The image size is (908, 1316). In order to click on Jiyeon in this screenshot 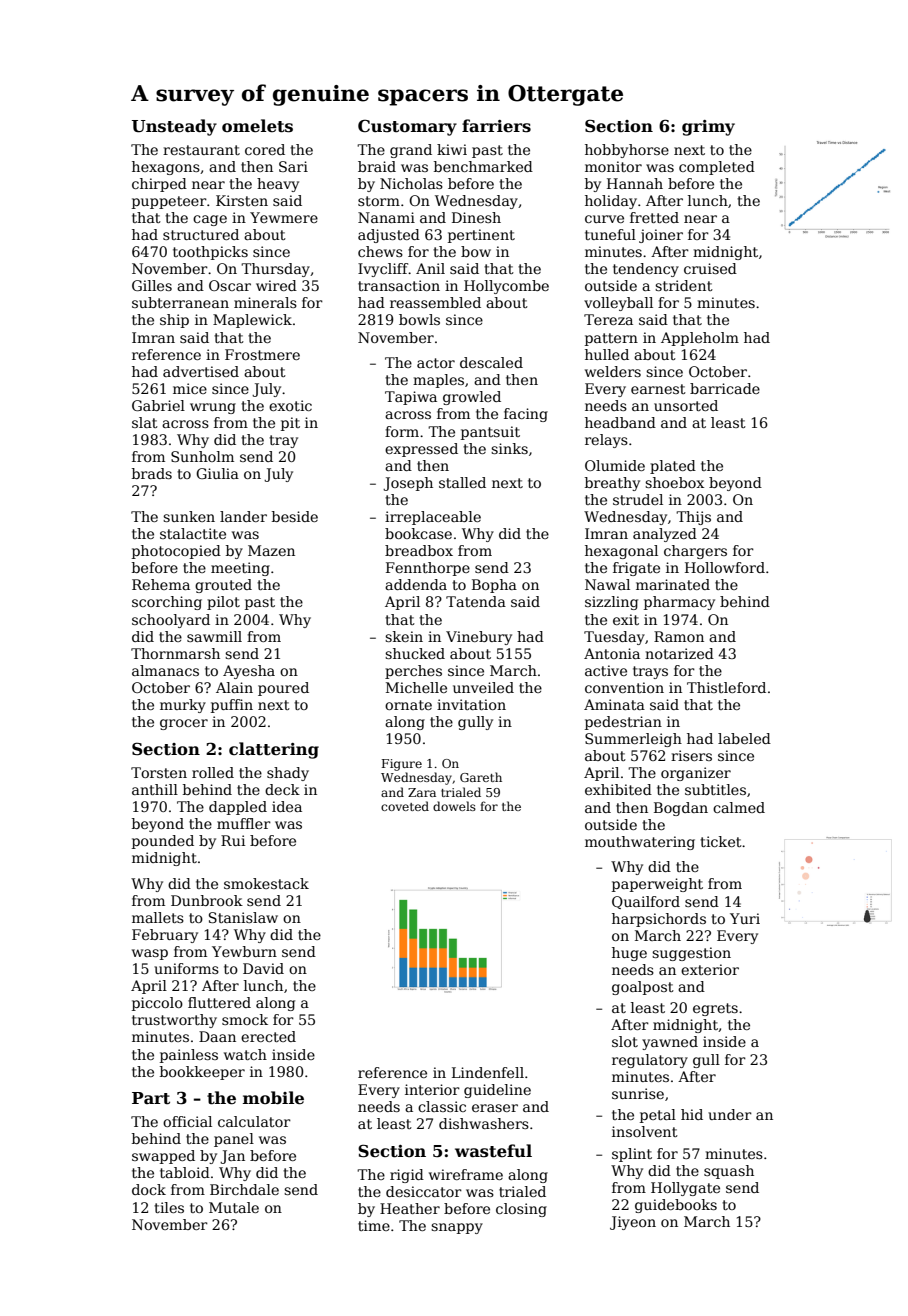, I will do `click(633, 1223)`.
